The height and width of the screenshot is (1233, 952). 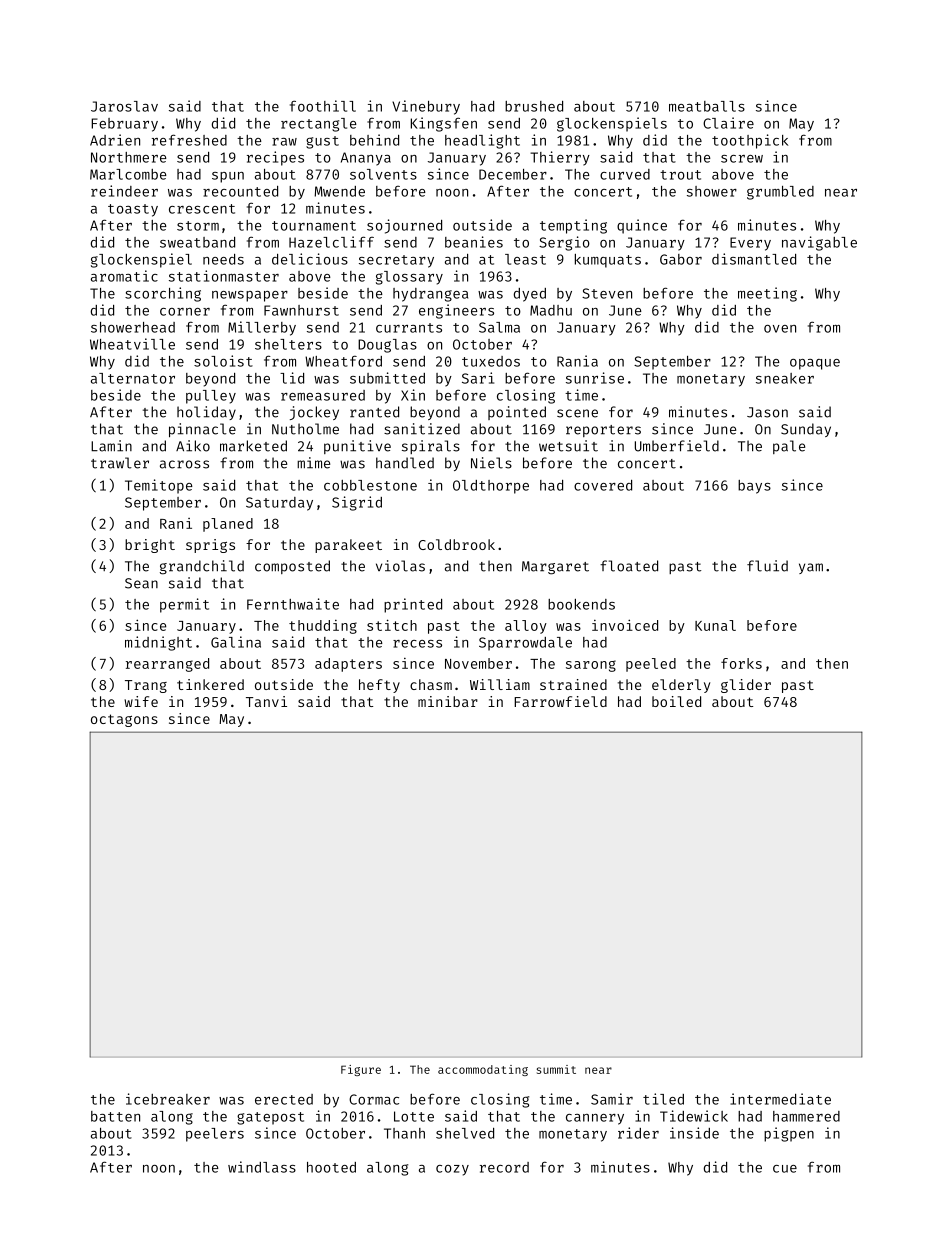 I want to click on Coldbrook, so click(x=456, y=544).
